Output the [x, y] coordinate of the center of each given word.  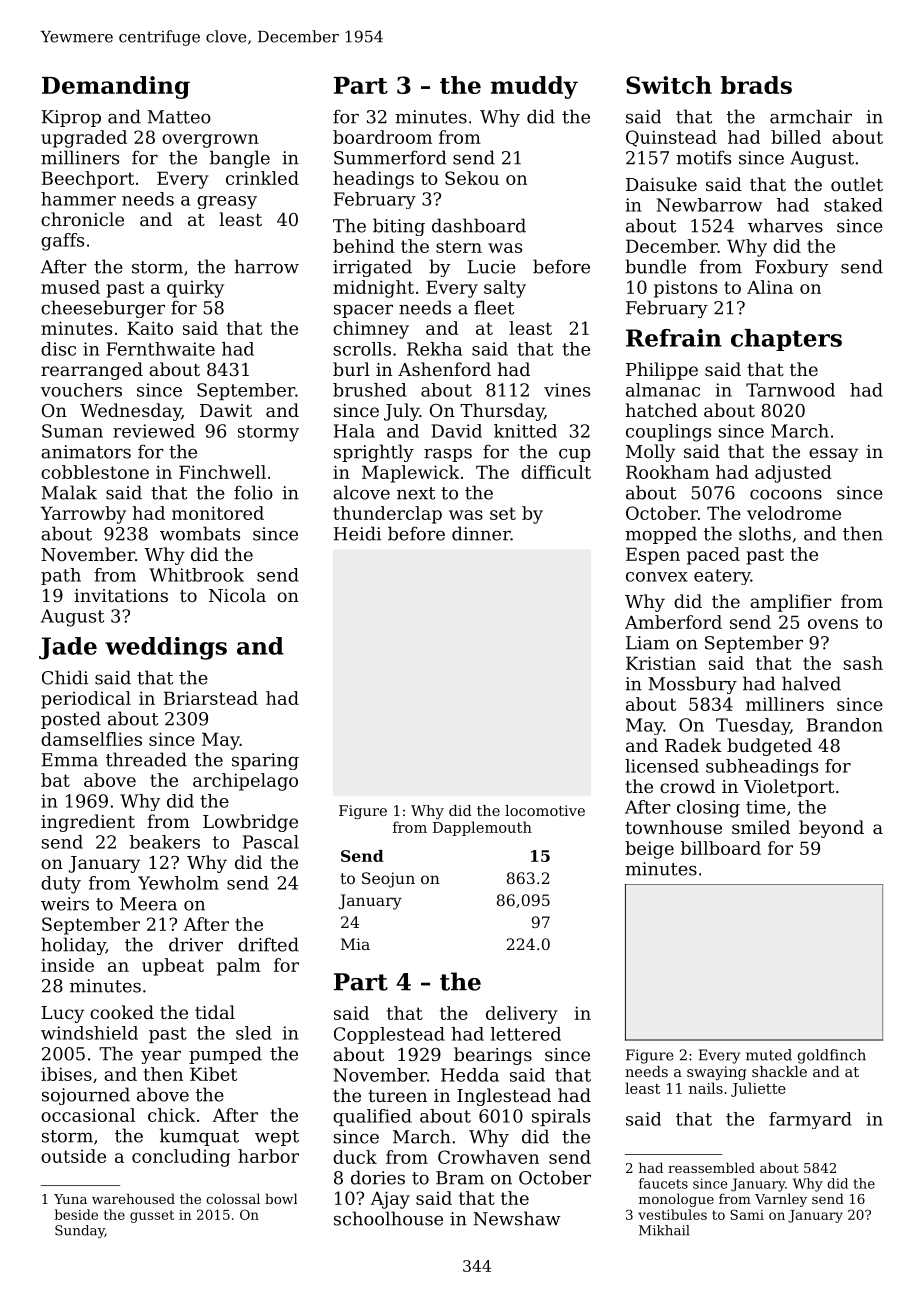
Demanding [116, 87]
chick [172, 1115]
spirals [561, 1117]
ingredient [88, 823]
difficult [556, 472]
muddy [534, 87]
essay [833, 455]
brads [756, 85]
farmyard [810, 1120]
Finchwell [222, 472]
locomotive [545, 810]
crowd [687, 786]
